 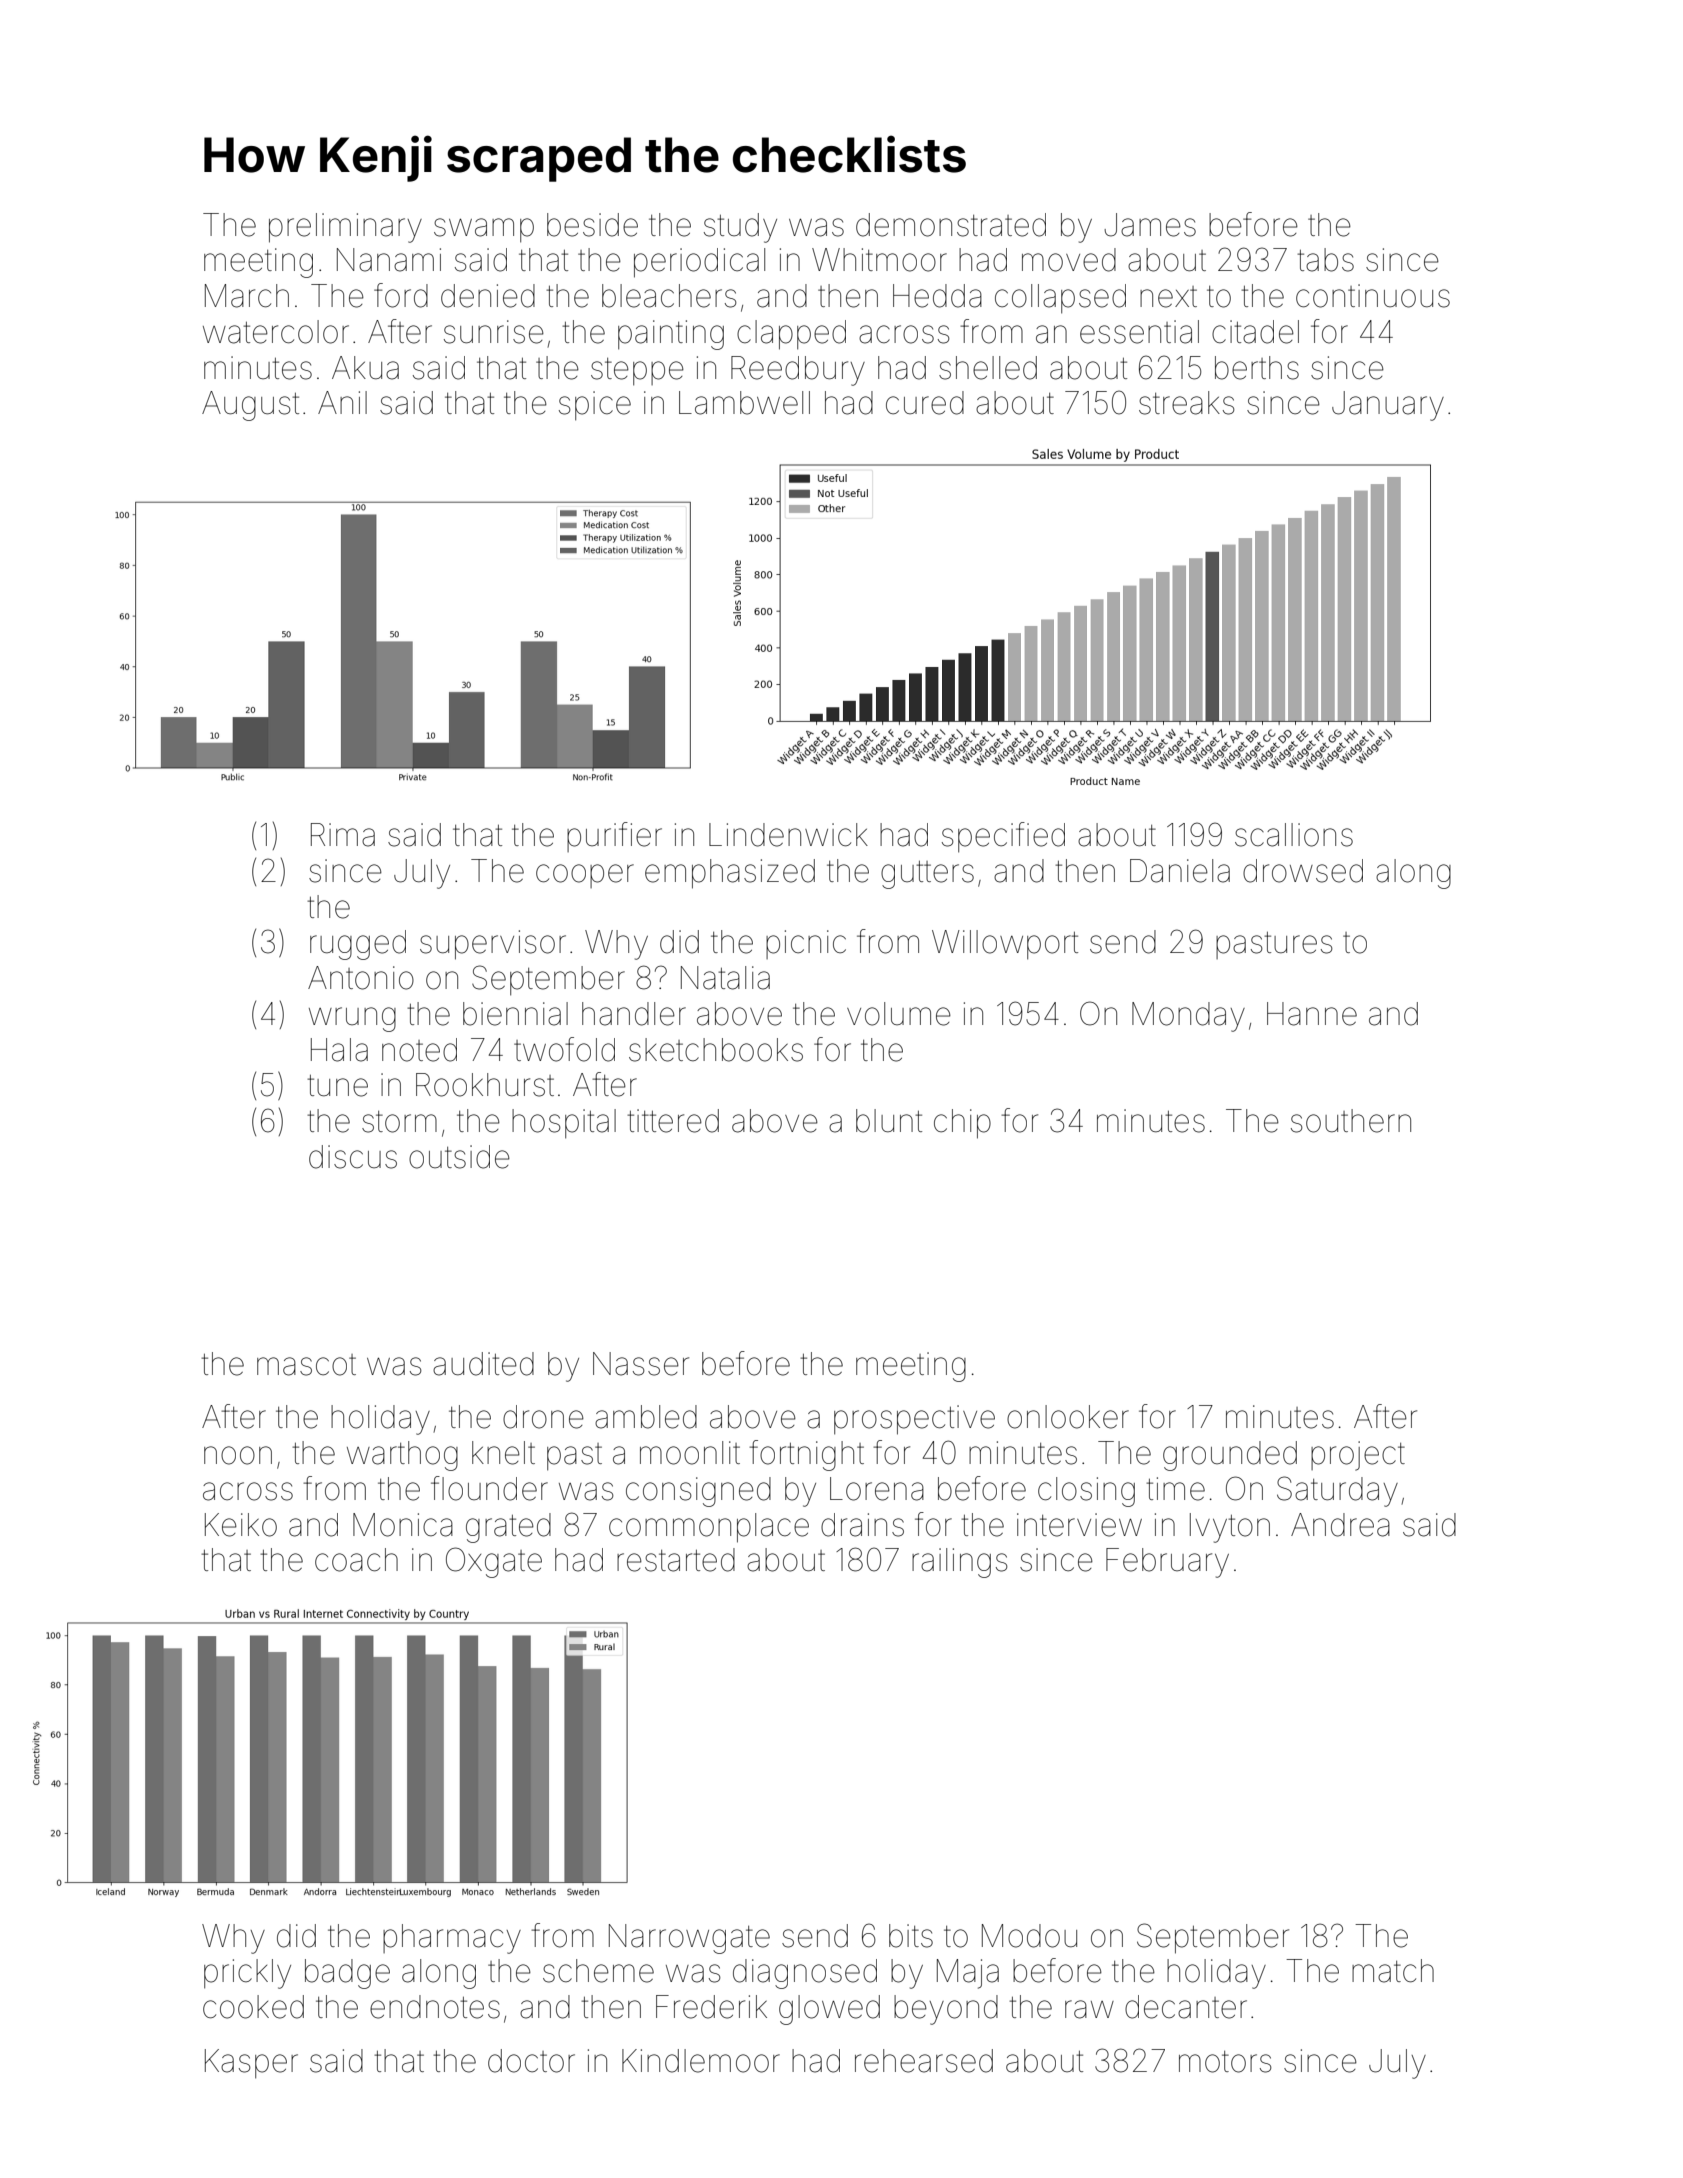 What do you see at coordinates (356, 1560) in the document?
I see `coach` at bounding box center [356, 1560].
